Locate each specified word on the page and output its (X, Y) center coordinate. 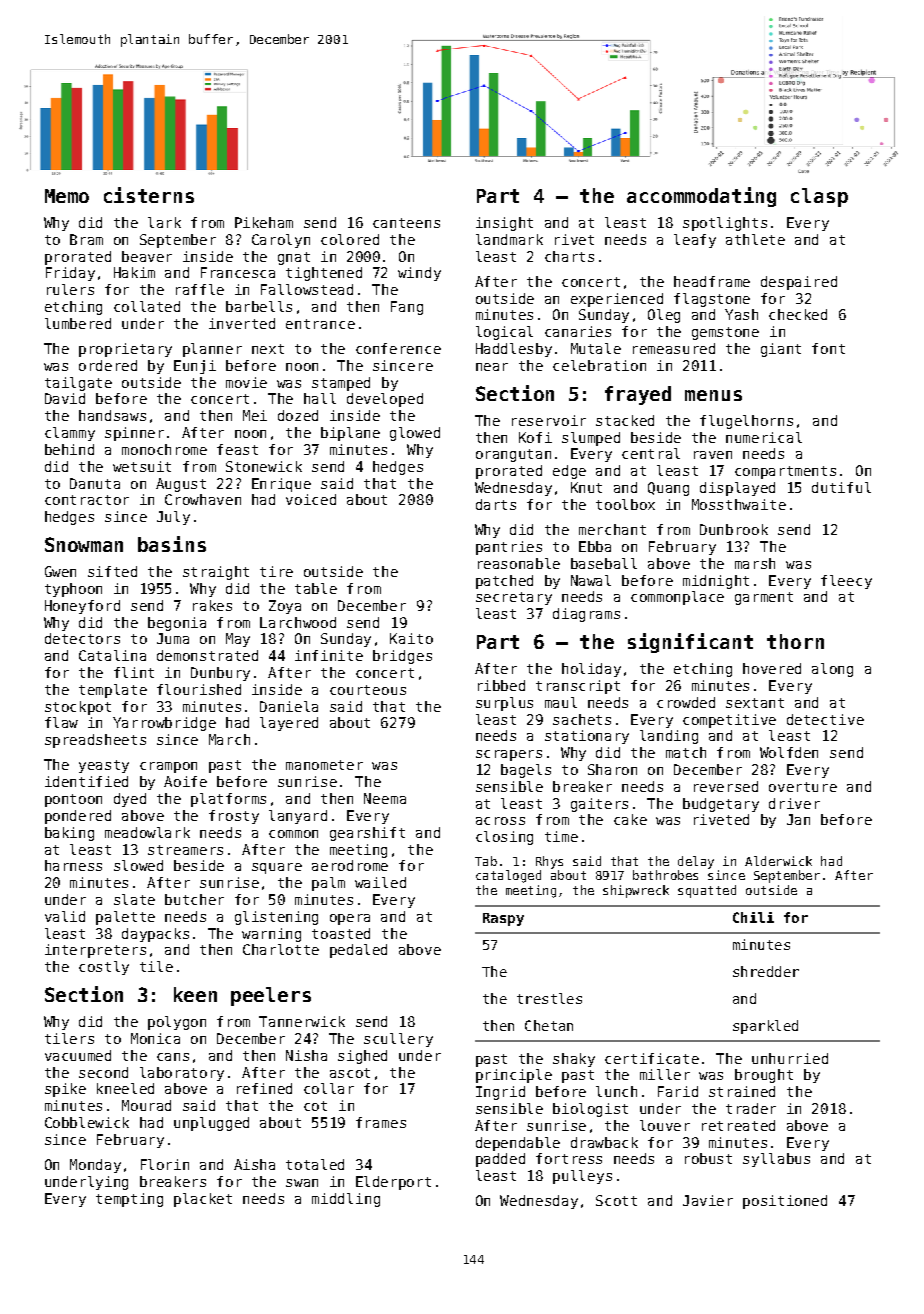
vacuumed (78, 1055)
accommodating (701, 197)
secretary (514, 598)
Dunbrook (734, 529)
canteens (406, 223)
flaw (61, 722)
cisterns (149, 195)
